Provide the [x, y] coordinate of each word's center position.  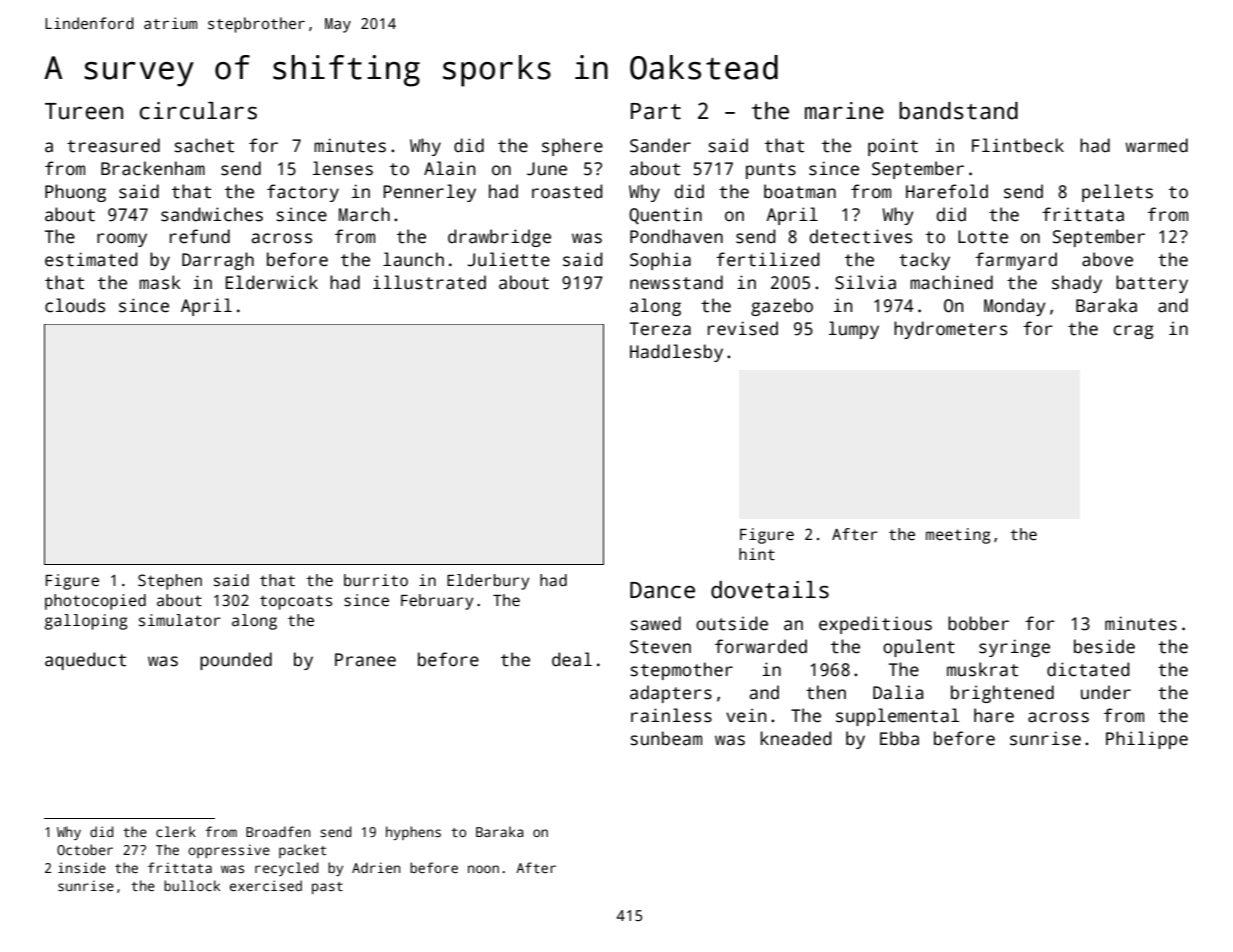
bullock [192, 885]
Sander [660, 145]
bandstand [958, 111]
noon [483, 869]
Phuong [75, 193]
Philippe [1147, 740]
